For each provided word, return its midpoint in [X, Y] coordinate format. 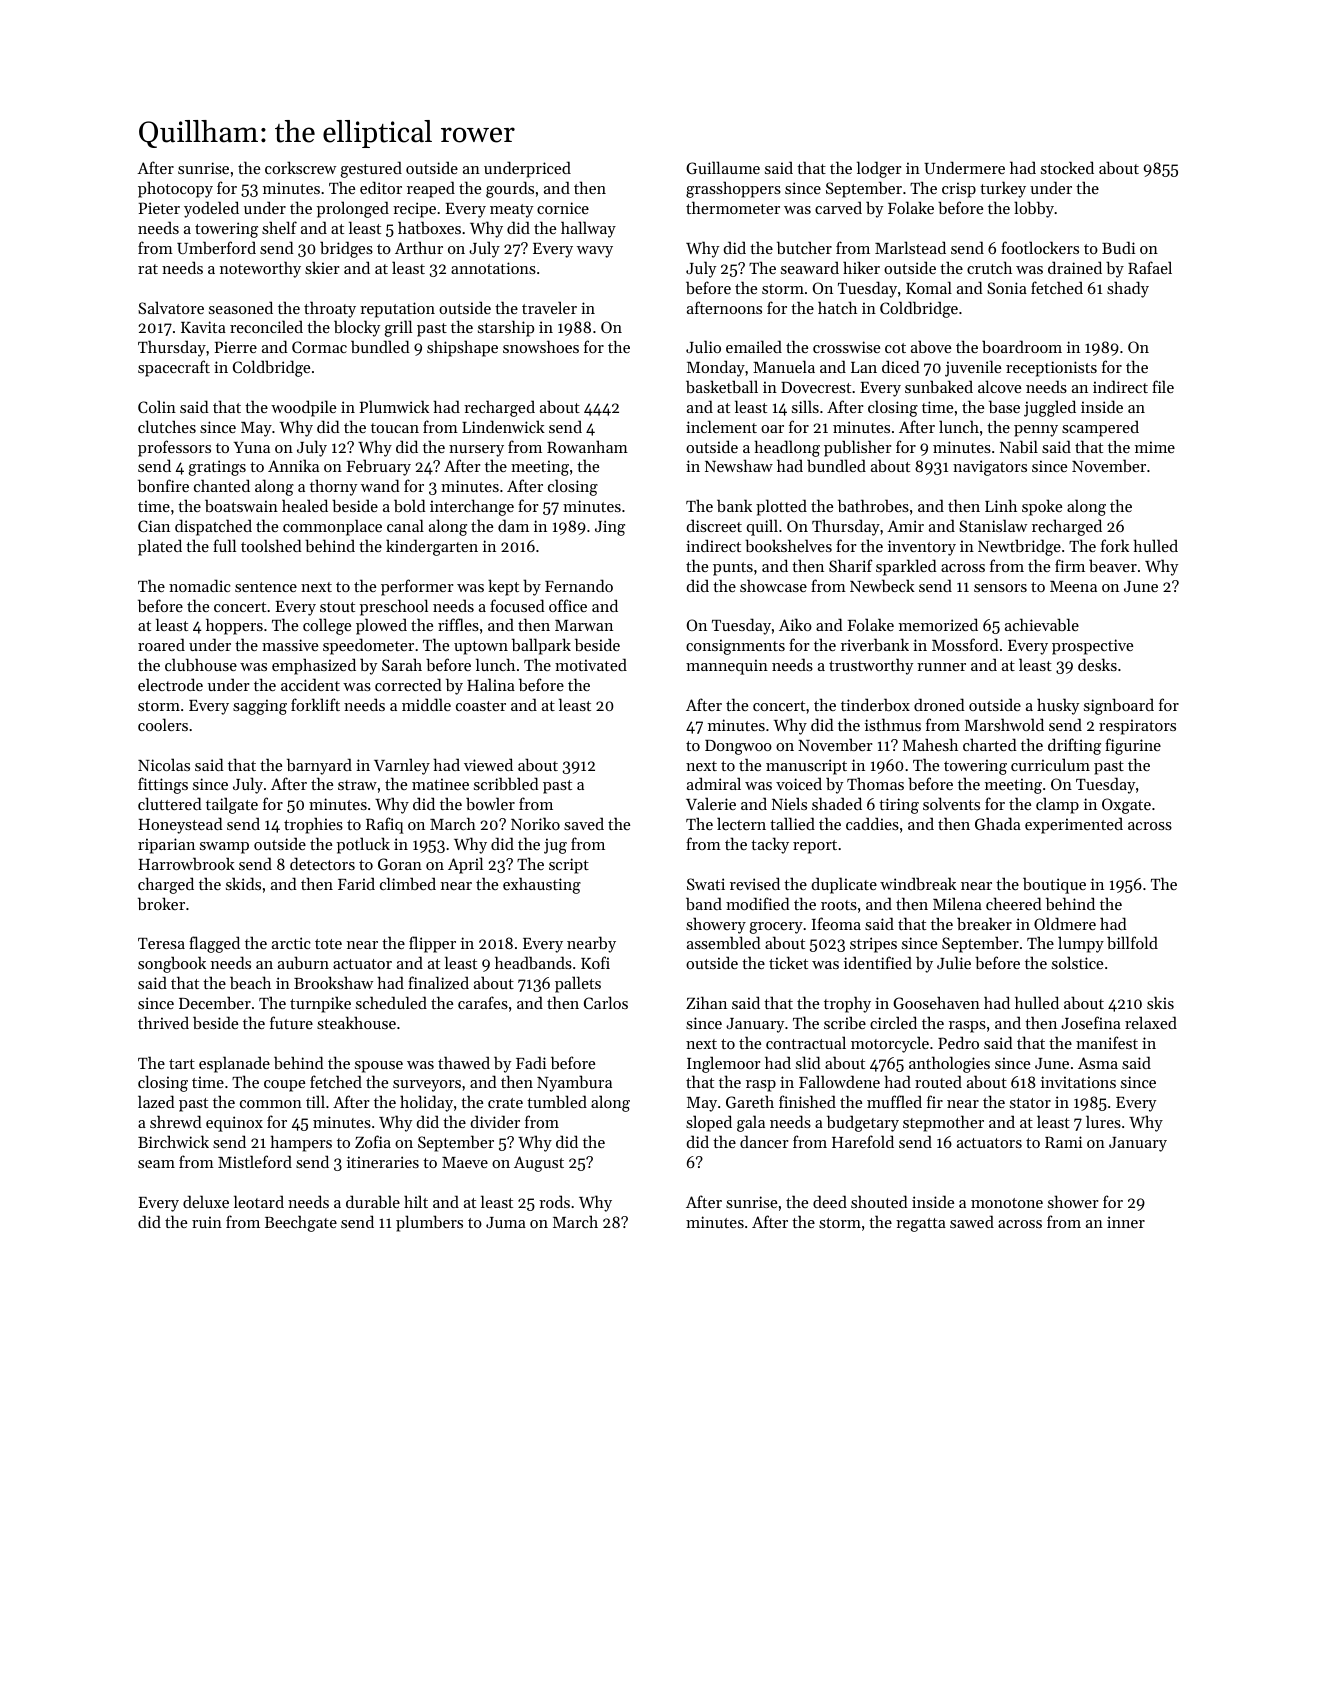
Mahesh [930, 744]
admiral [714, 783]
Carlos [606, 1002]
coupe [284, 1086]
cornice [563, 208]
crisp [959, 190]
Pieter [159, 208]
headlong [787, 448]
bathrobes [873, 505]
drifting [1074, 746]
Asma [1098, 1063]
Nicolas [164, 764]
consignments [735, 647]
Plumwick [394, 406]
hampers [301, 1143]
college [327, 626]
